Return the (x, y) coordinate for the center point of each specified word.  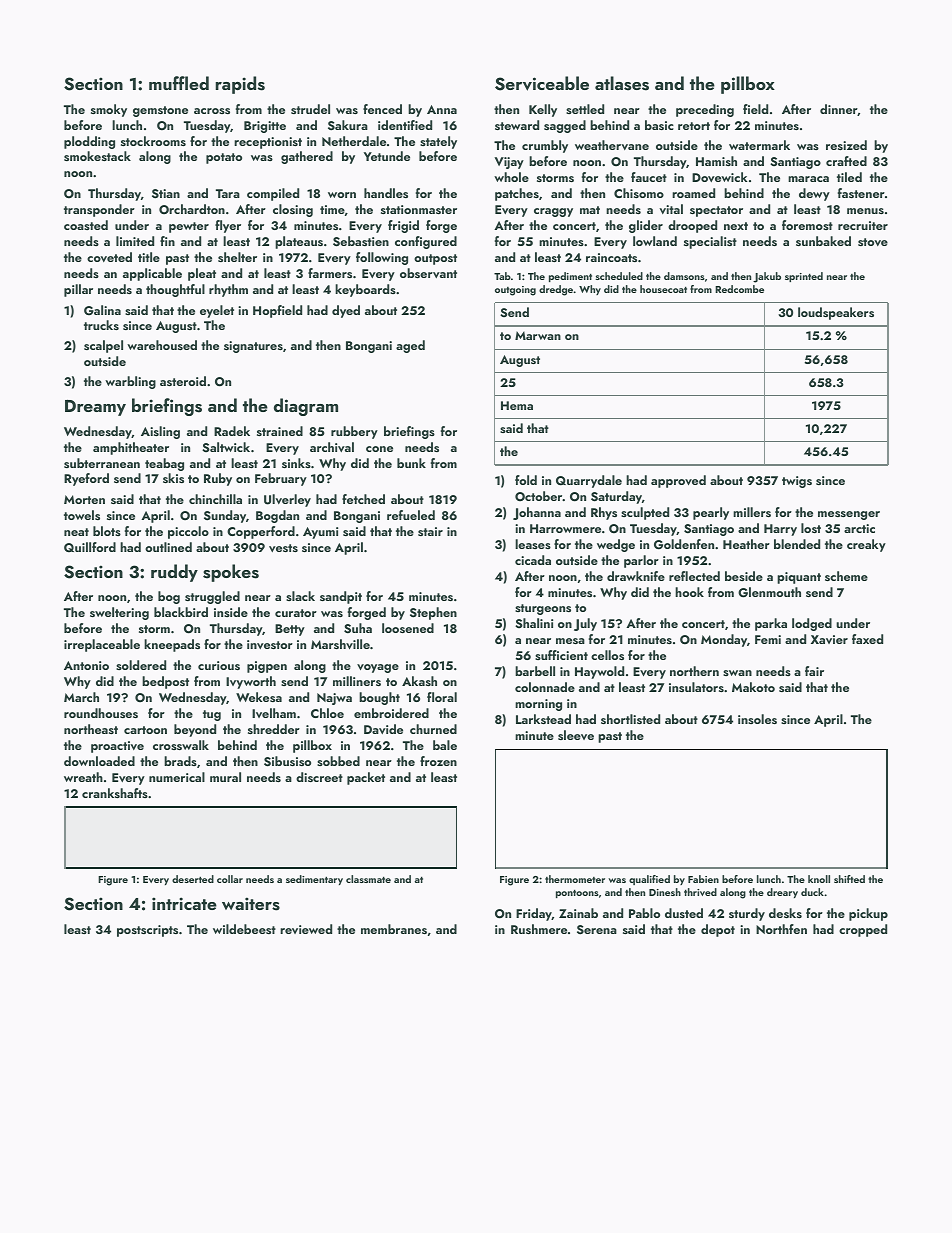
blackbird (181, 612)
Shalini (534, 623)
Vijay (509, 163)
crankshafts (115, 793)
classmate (368, 879)
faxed (867, 639)
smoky (109, 110)
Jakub (767, 277)
